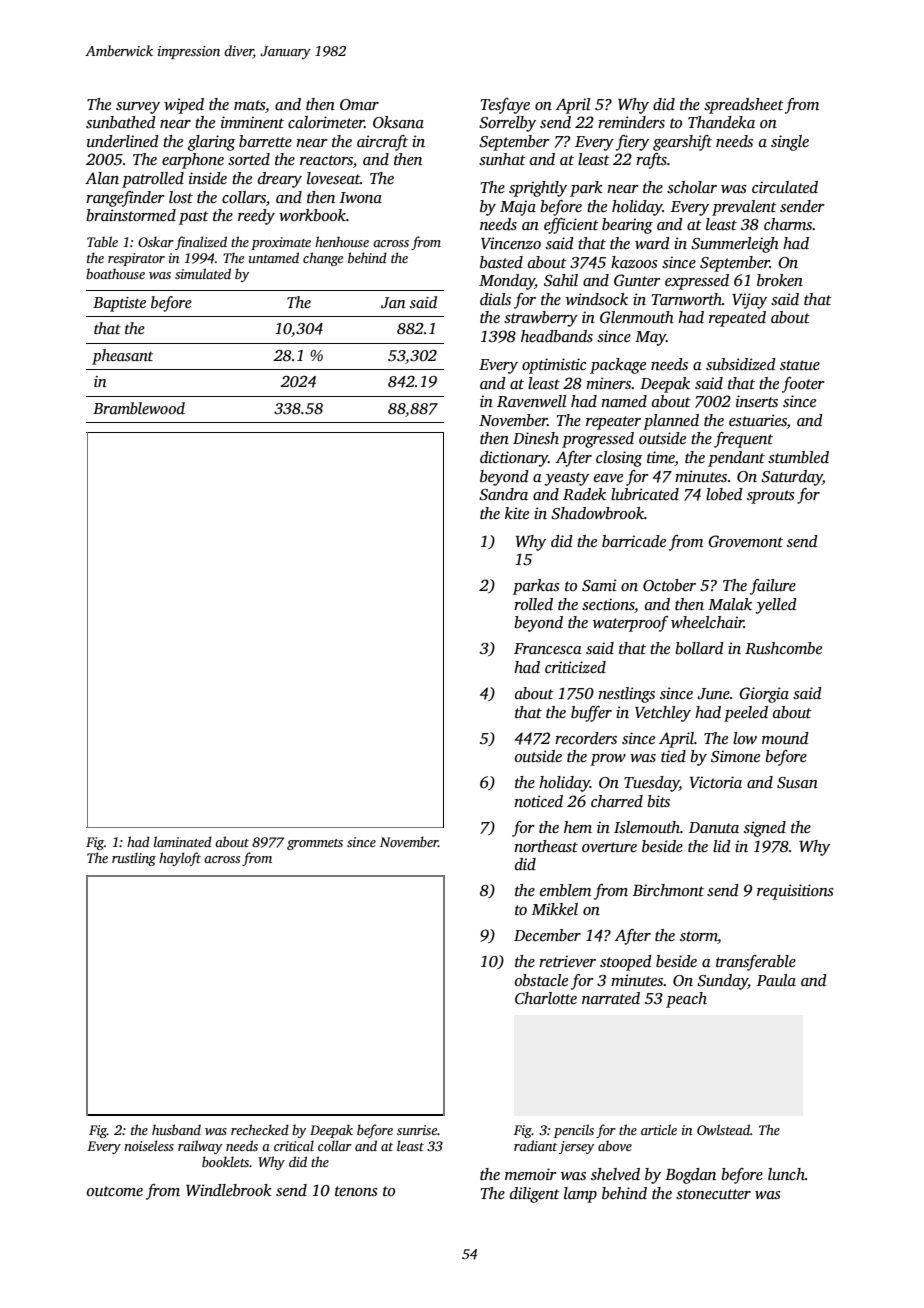  Describe the element at coordinates (651, 161) in the screenshot. I see `rafts` at that location.
